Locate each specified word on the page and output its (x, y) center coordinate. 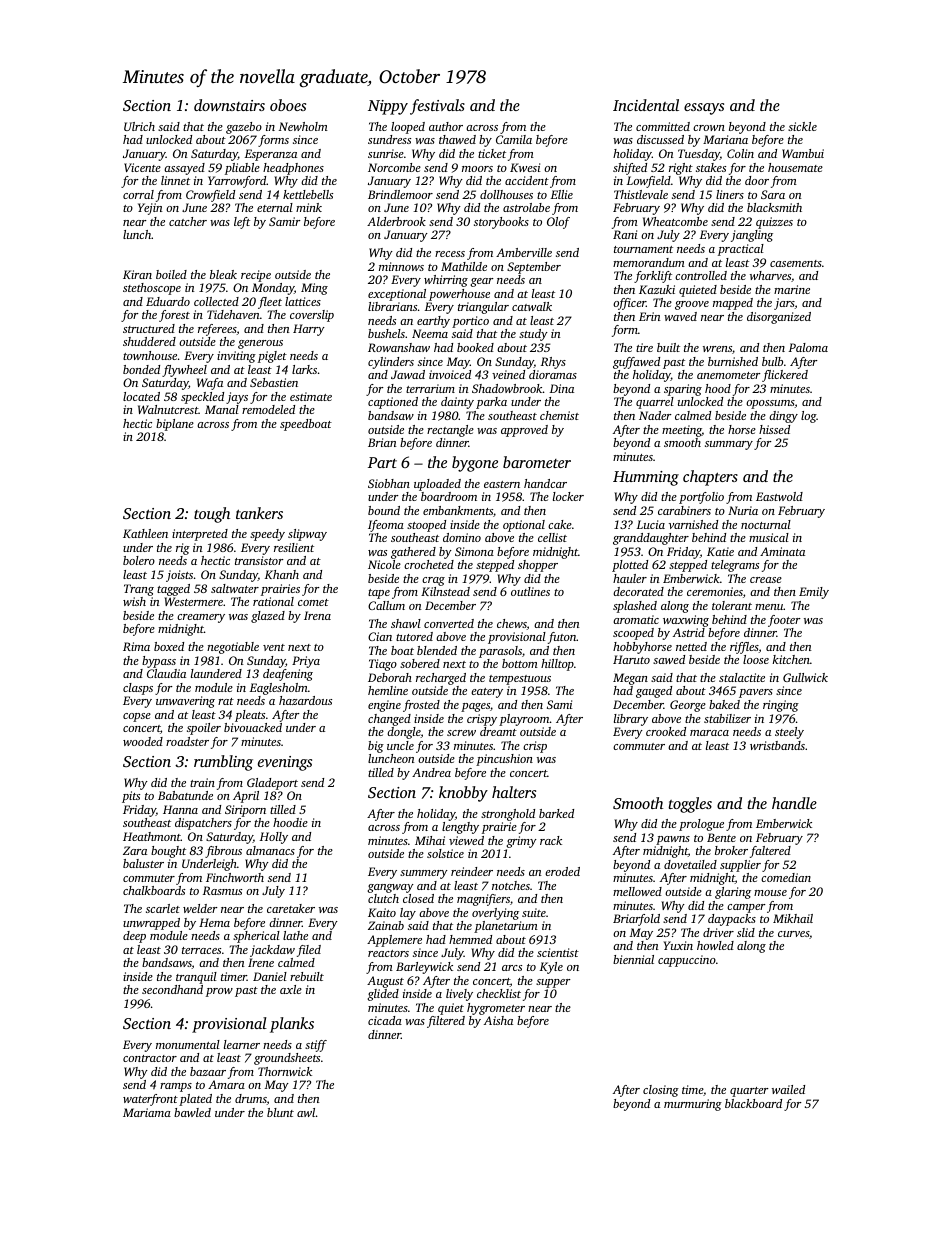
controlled (701, 275)
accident (527, 180)
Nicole (384, 564)
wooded (143, 741)
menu (769, 607)
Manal (222, 409)
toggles (690, 805)
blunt (280, 1112)
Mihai (430, 840)
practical (741, 250)
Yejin (150, 209)
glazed (268, 617)
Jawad (408, 374)
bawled (192, 1112)
